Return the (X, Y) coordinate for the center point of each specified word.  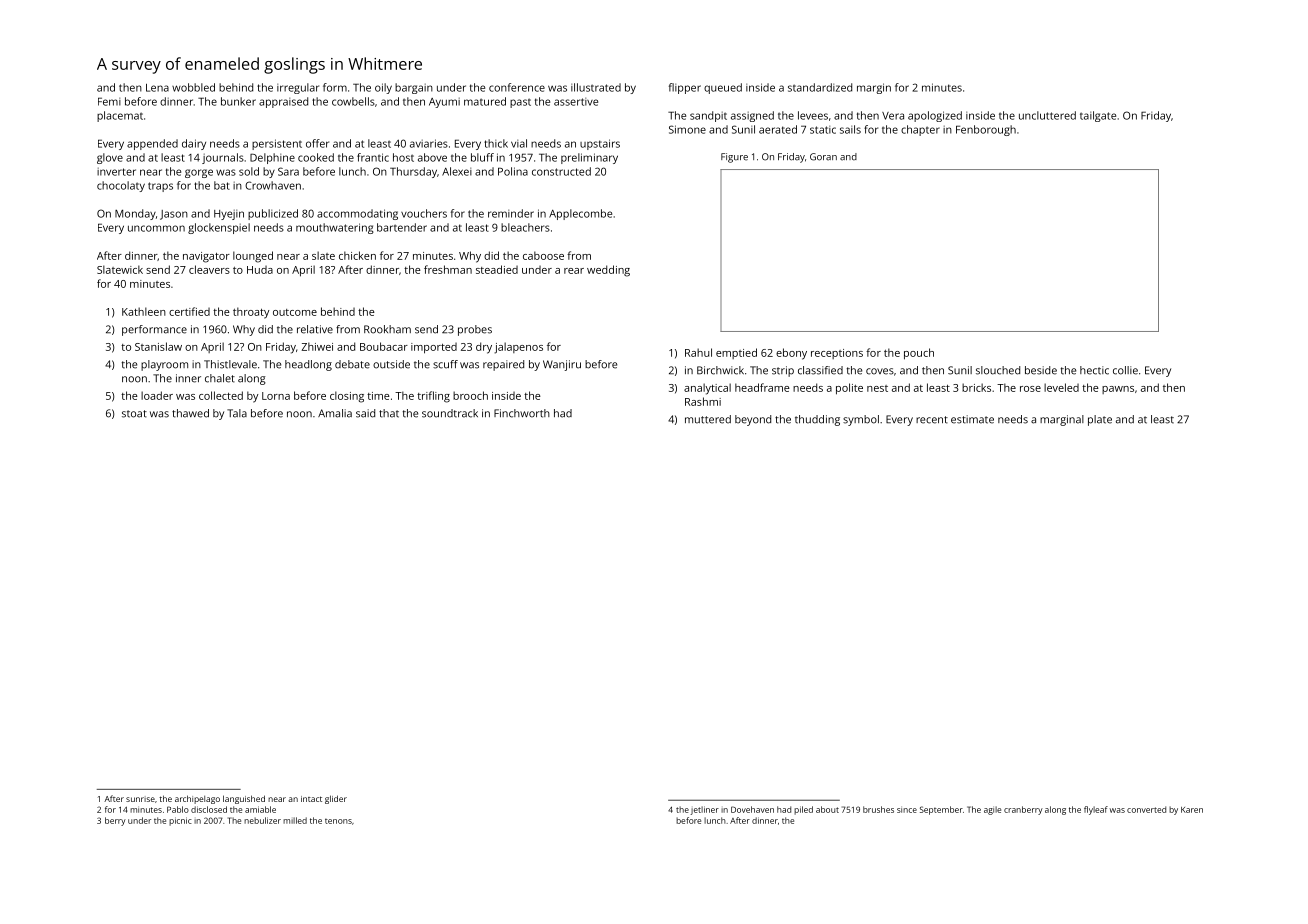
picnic (180, 821)
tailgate (1098, 116)
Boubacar (384, 346)
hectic (1094, 370)
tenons (338, 821)
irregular (298, 88)
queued (723, 88)
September (941, 810)
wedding (608, 271)
